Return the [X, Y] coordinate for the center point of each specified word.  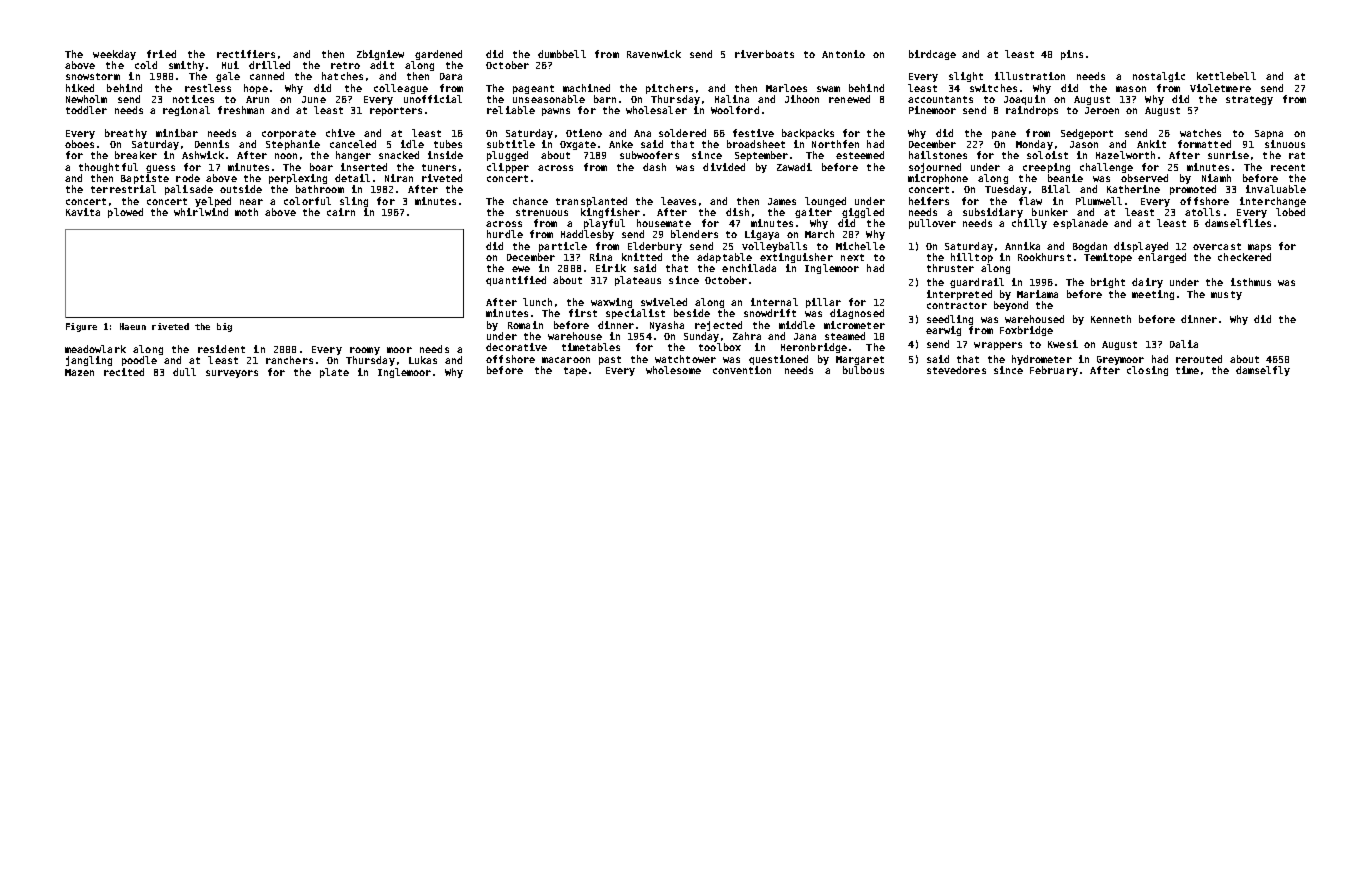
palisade [189, 190]
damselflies [1238, 223]
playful [604, 224]
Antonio [843, 54]
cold [146, 65]
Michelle [860, 246]
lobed [1290, 212]
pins [1072, 55]
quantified [516, 281]
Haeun [133, 326]
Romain [525, 325]
